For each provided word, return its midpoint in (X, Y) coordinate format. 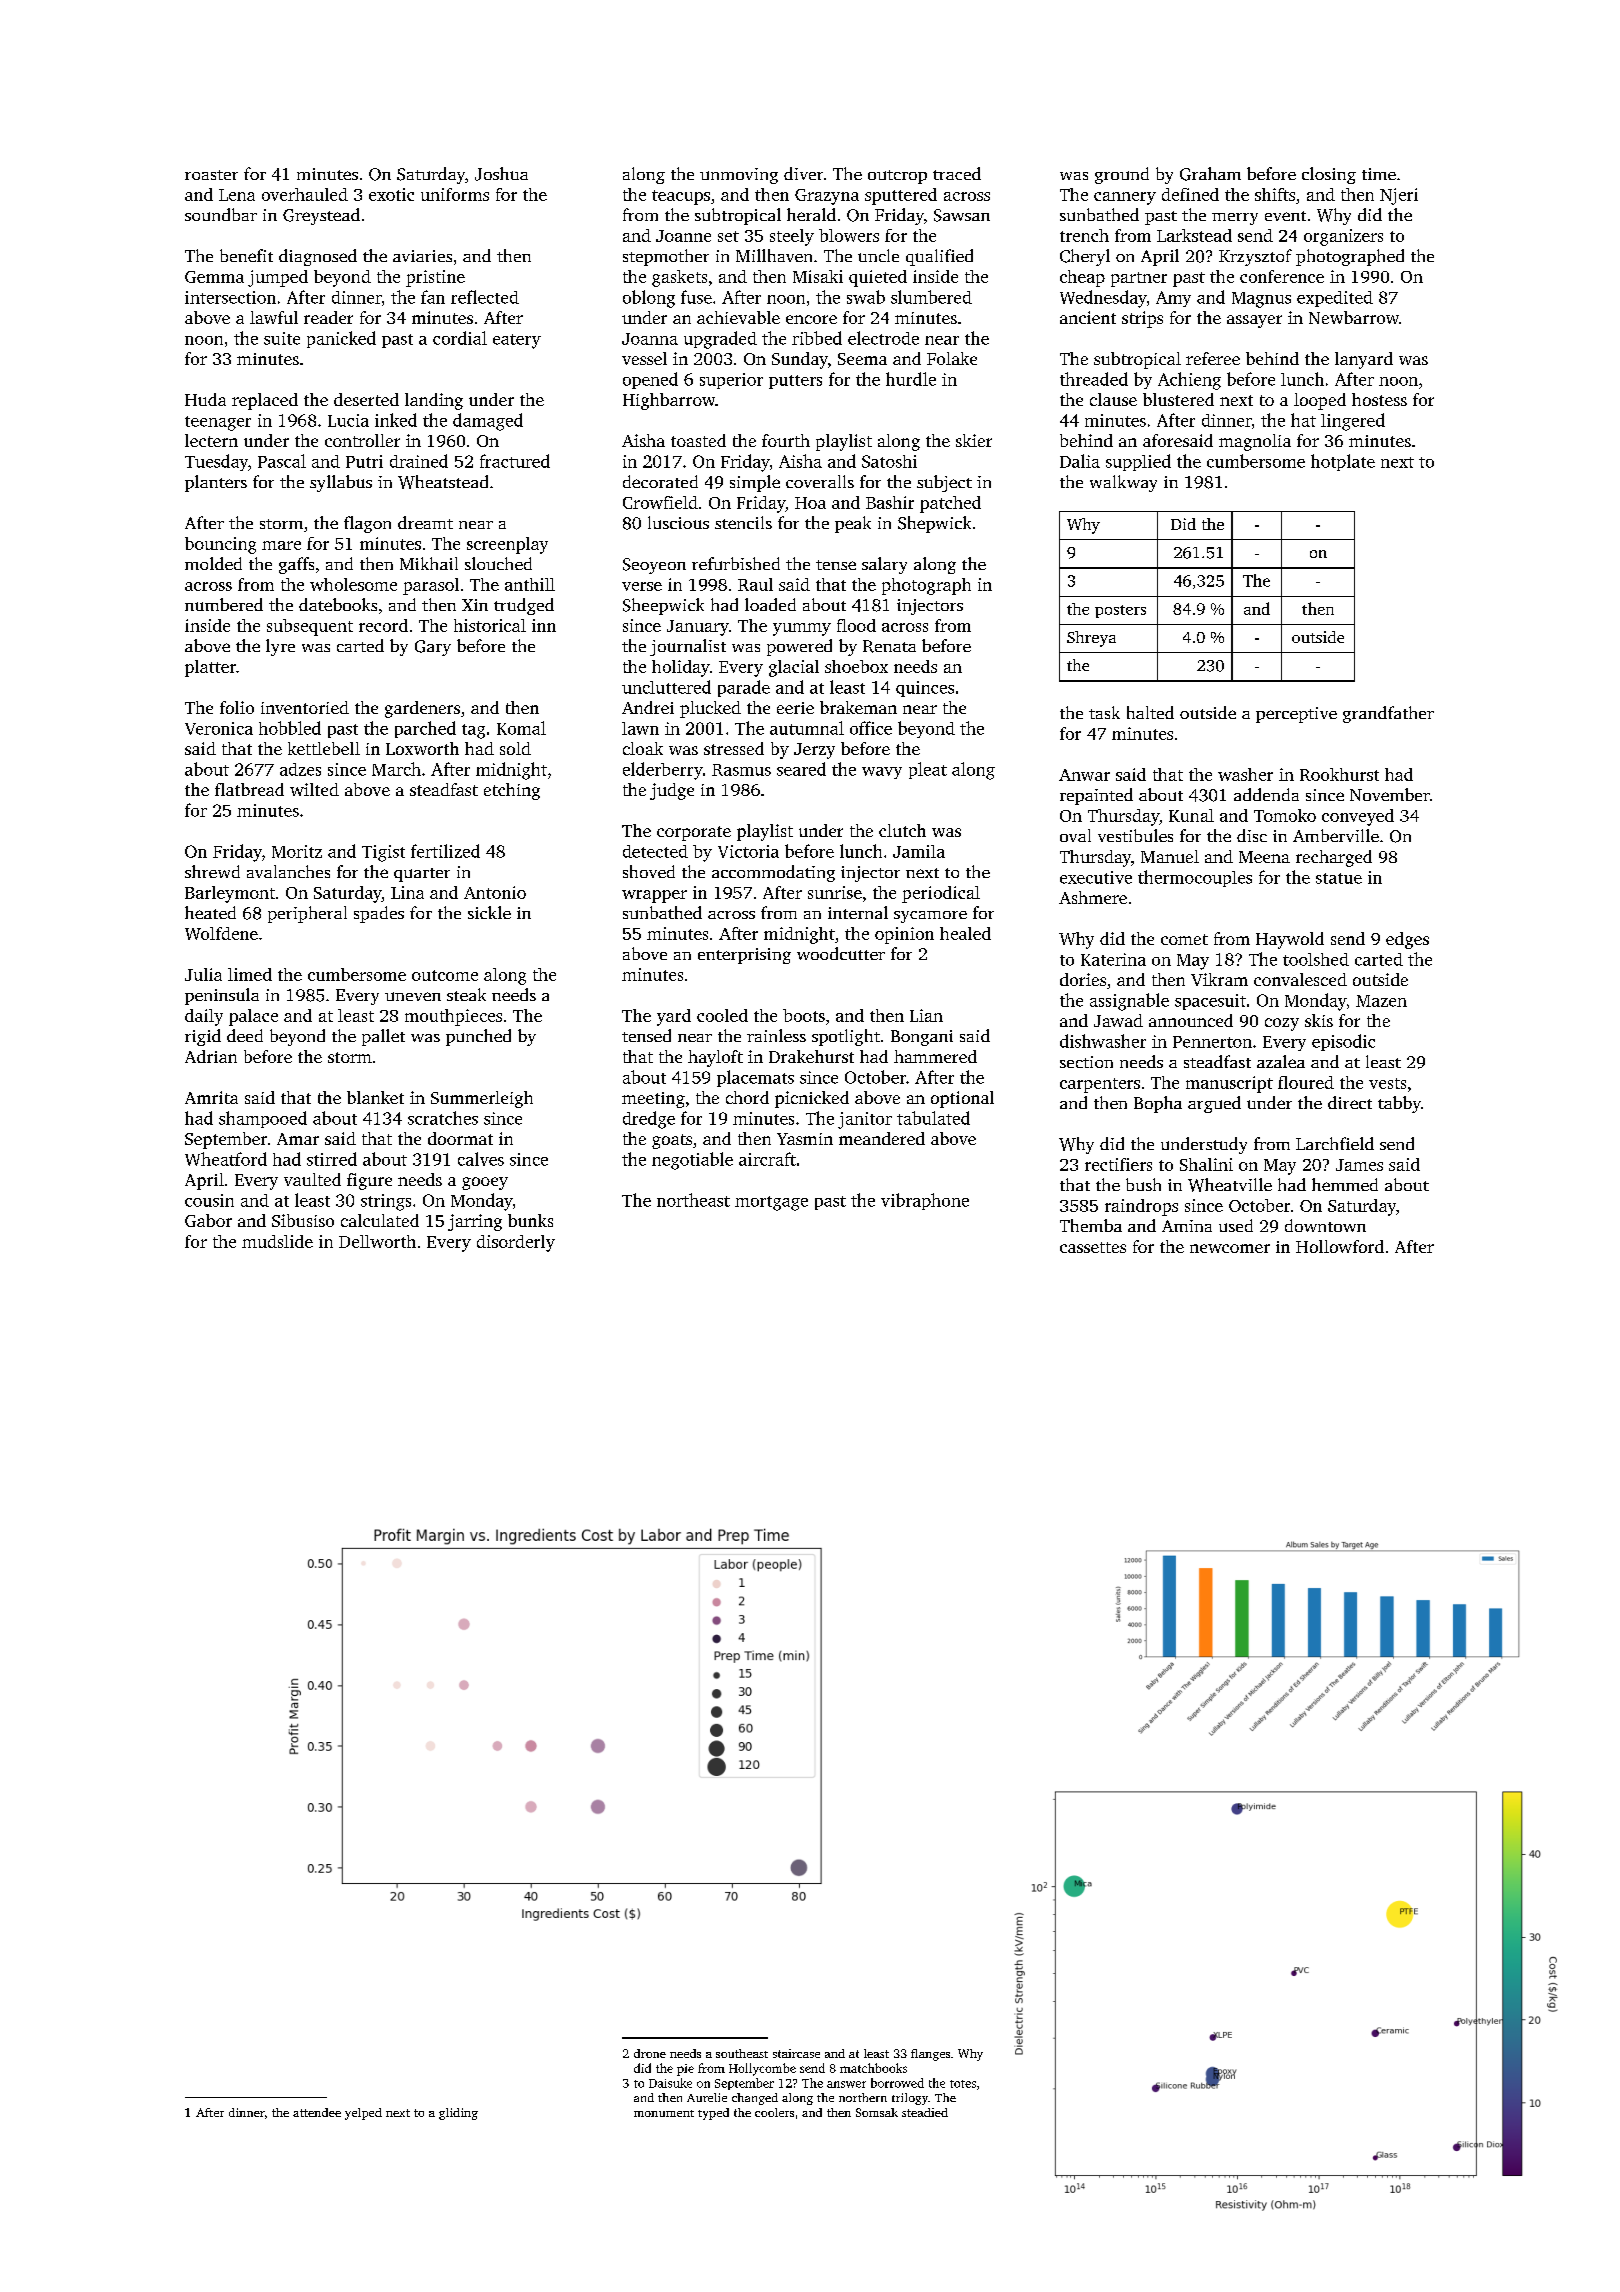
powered (799, 647)
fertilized (445, 851)
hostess (1379, 399)
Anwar (1084, 775)
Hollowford (1340, 1246)
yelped (363, 2114)
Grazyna (827, 197)
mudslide (277, 1241)
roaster (211, 175)
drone (650, 2053)
